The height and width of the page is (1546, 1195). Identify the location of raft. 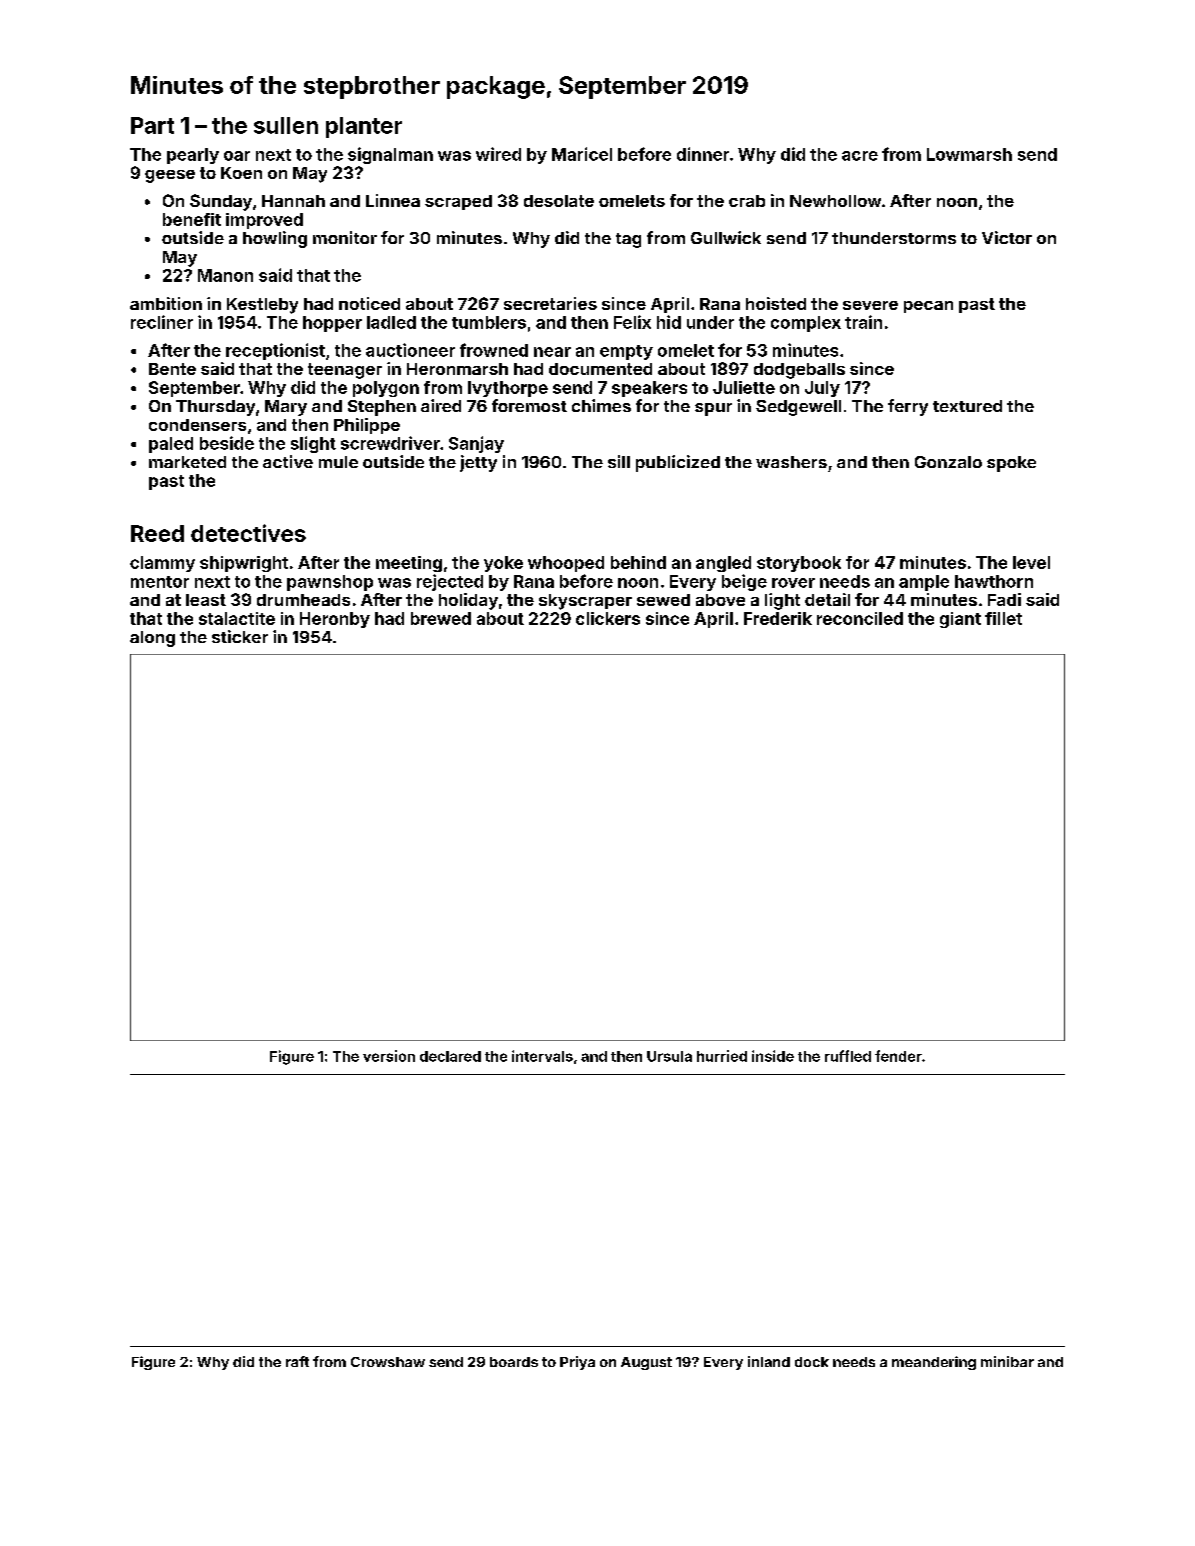
(297, 1361).
